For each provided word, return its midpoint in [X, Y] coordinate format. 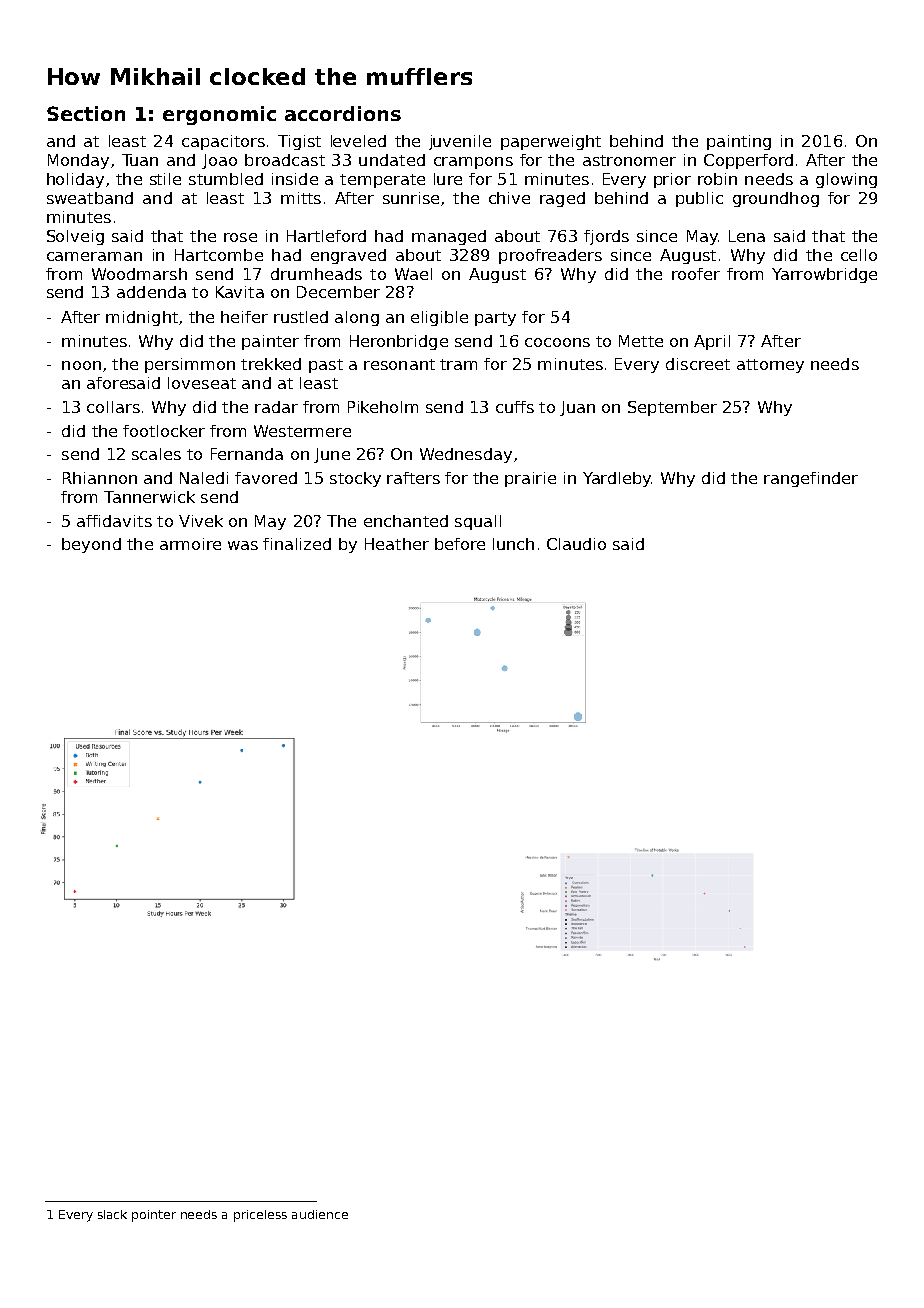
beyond [91, 545]
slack [112, 1214]
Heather [397, 544]
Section [86, 113]
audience [320, 1214]
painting [739, 142]
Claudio [576, 544]
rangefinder [811, 479]
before [460, 544]
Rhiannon [100, 478]
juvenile [460, 142]
